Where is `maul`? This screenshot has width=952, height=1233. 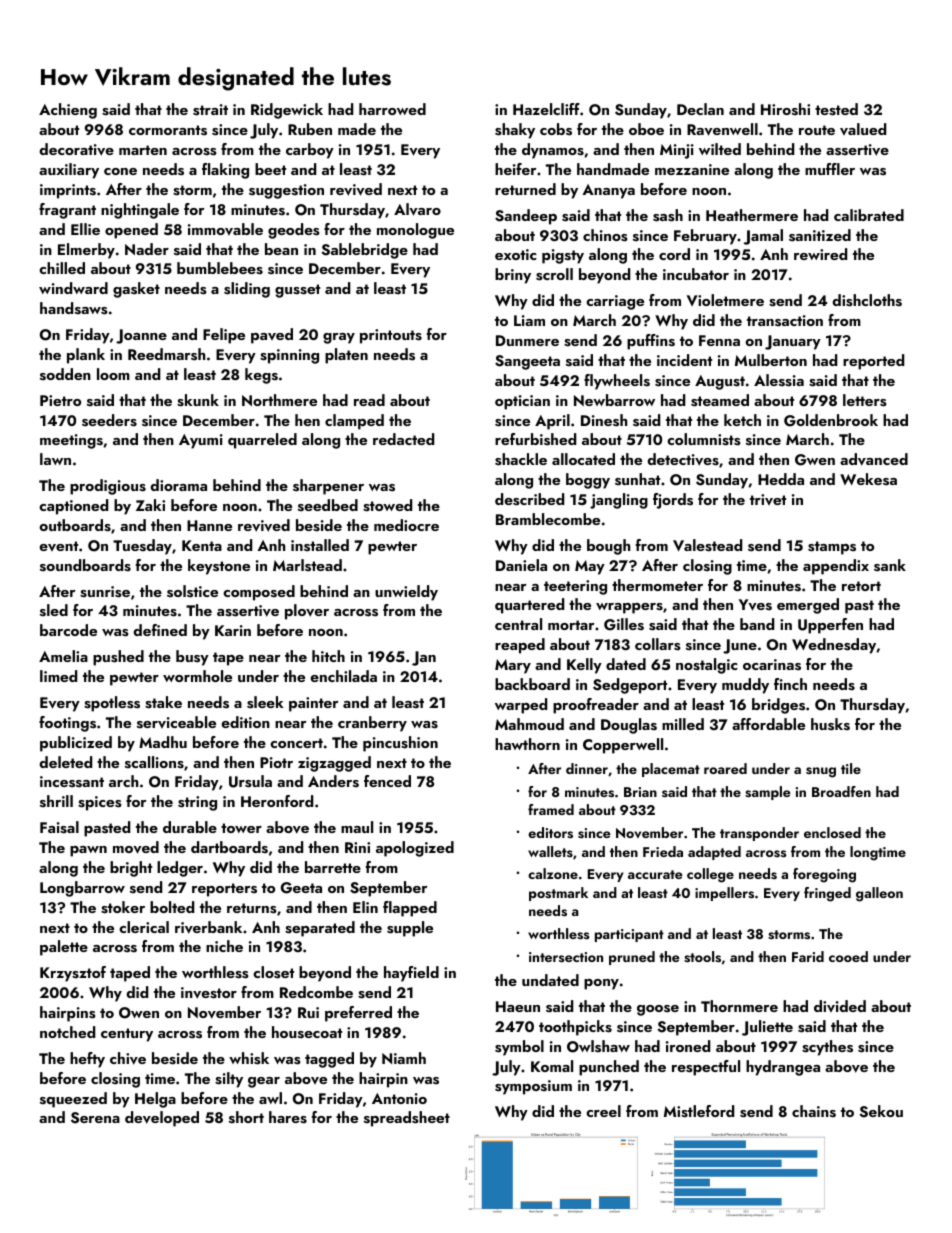
maul is located at coordinates (357, 827).
